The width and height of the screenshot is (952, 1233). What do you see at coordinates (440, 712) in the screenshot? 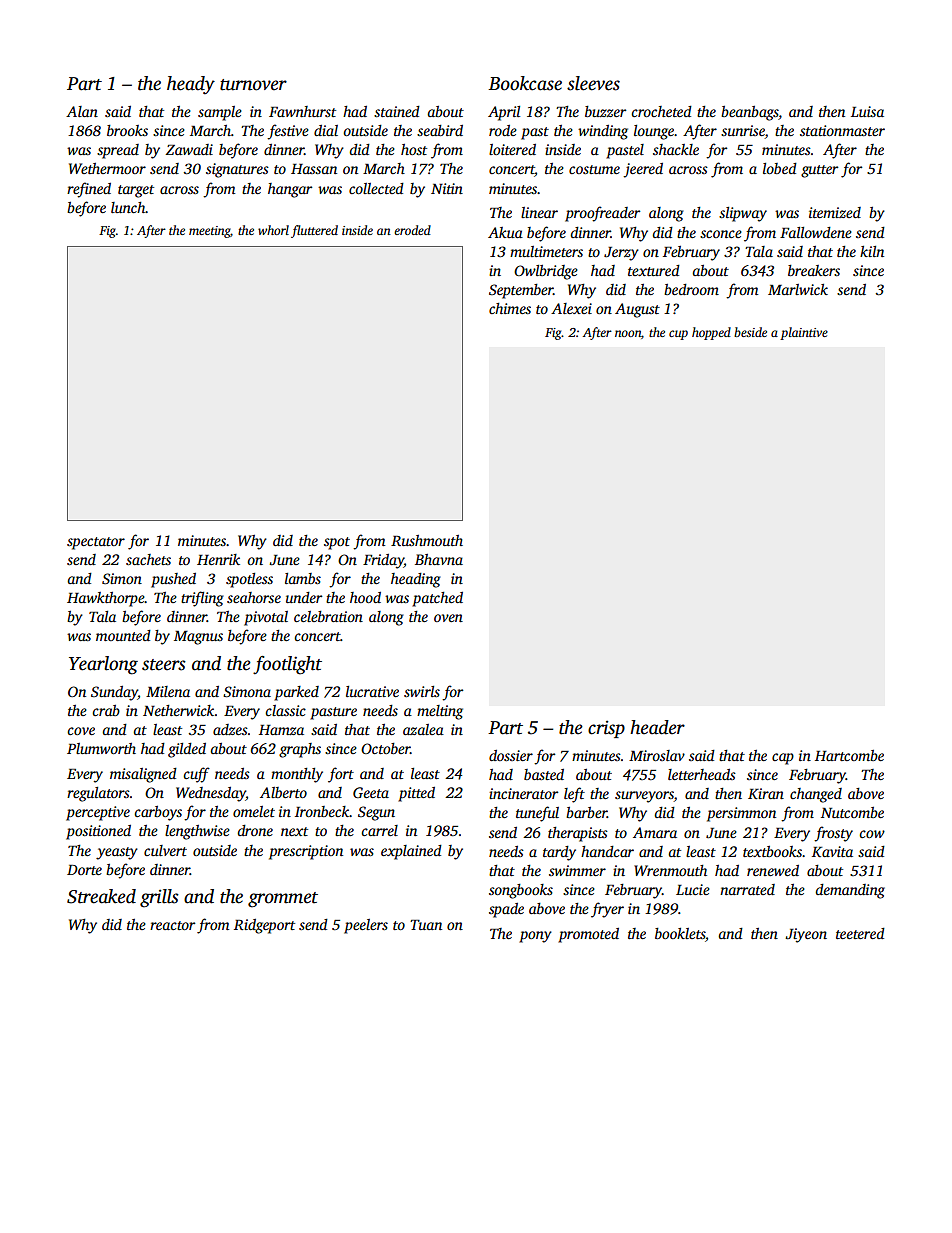
I see `melting` at bounding box center [440, 712].
